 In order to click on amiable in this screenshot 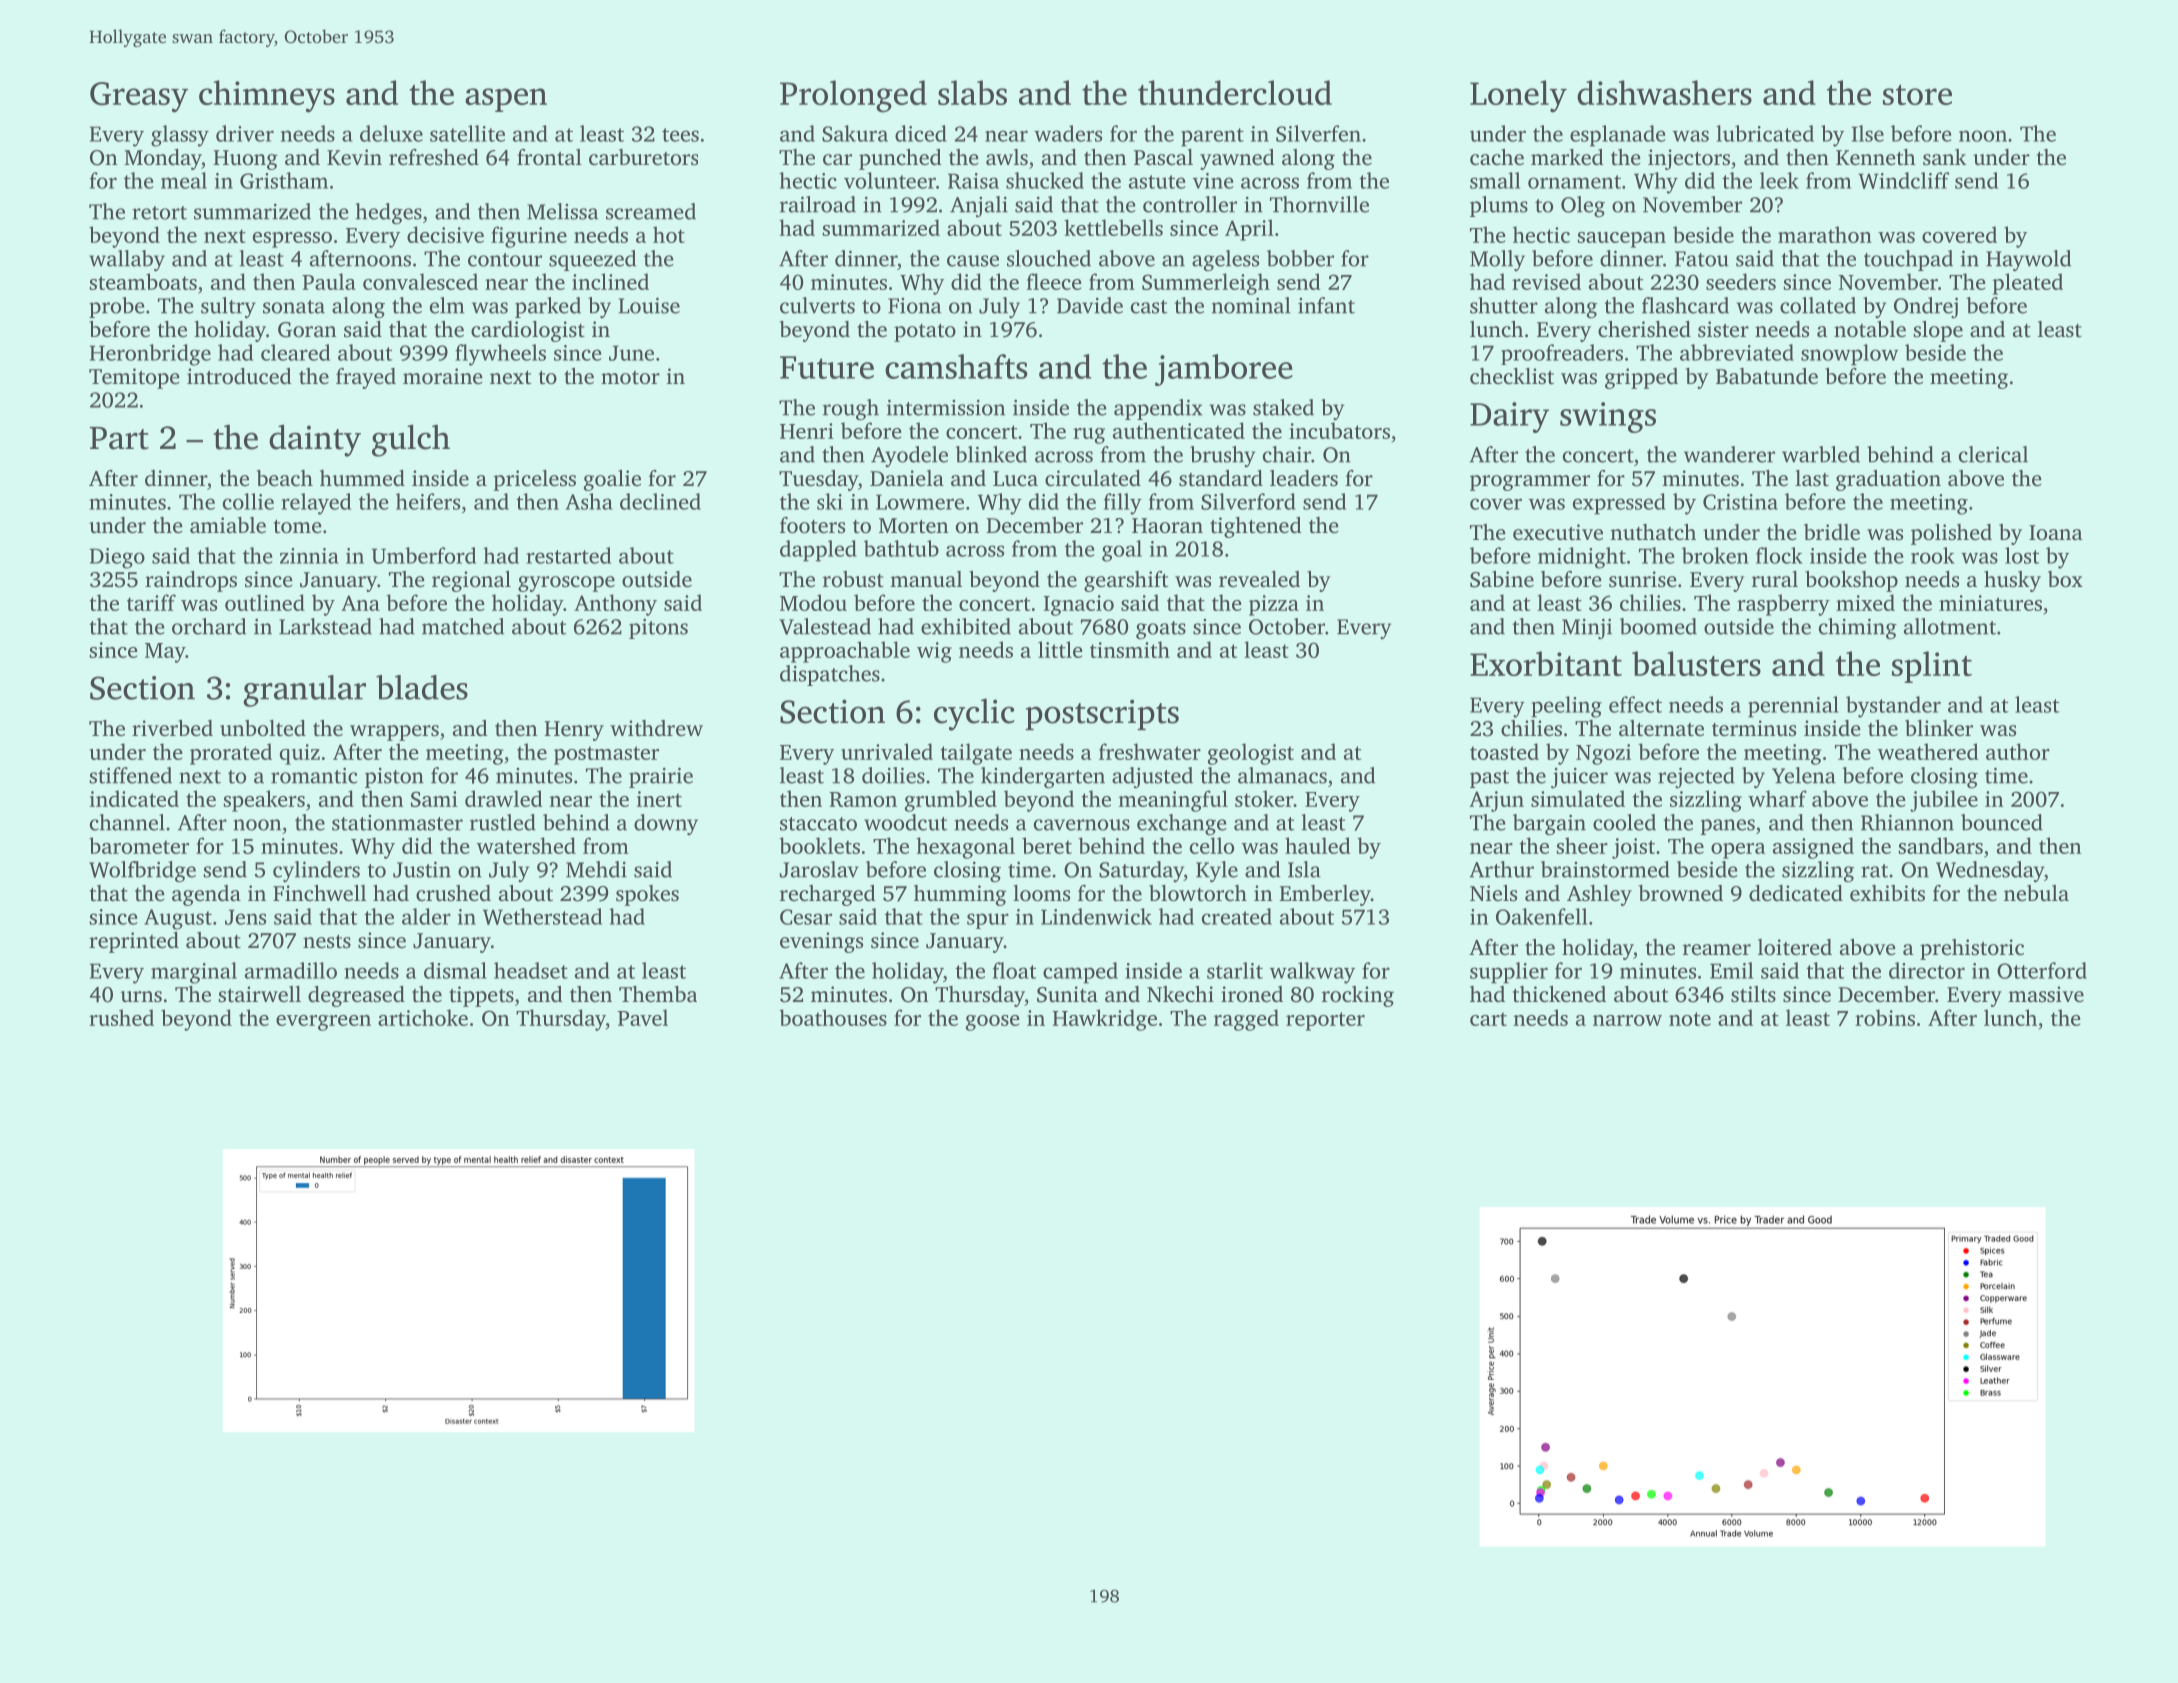, I will do `click(228, 525)`.
